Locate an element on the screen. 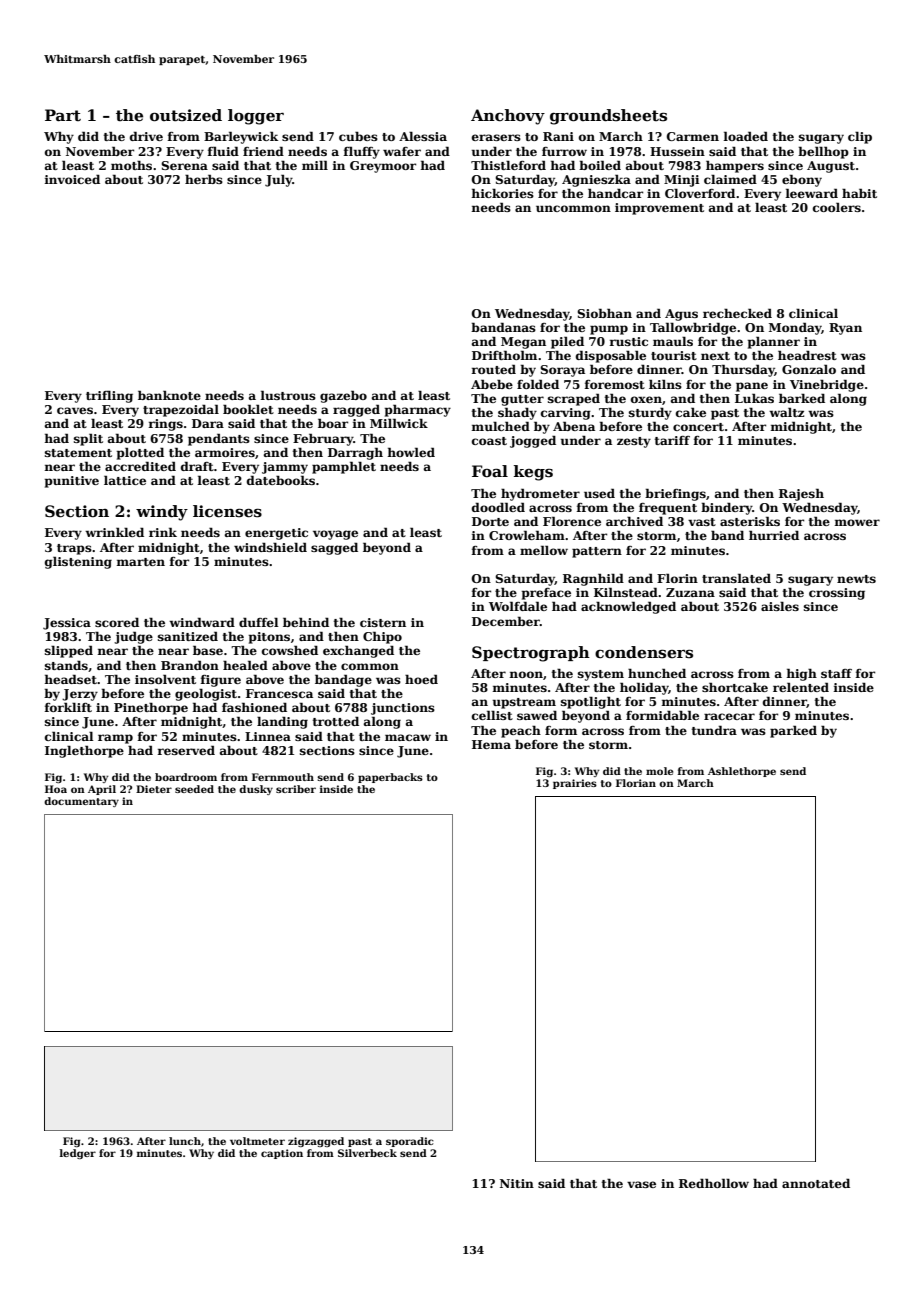 Image resolution: width=924 pixels, height=1308 pixels. lunch is located at coordinates (185, 1141).
